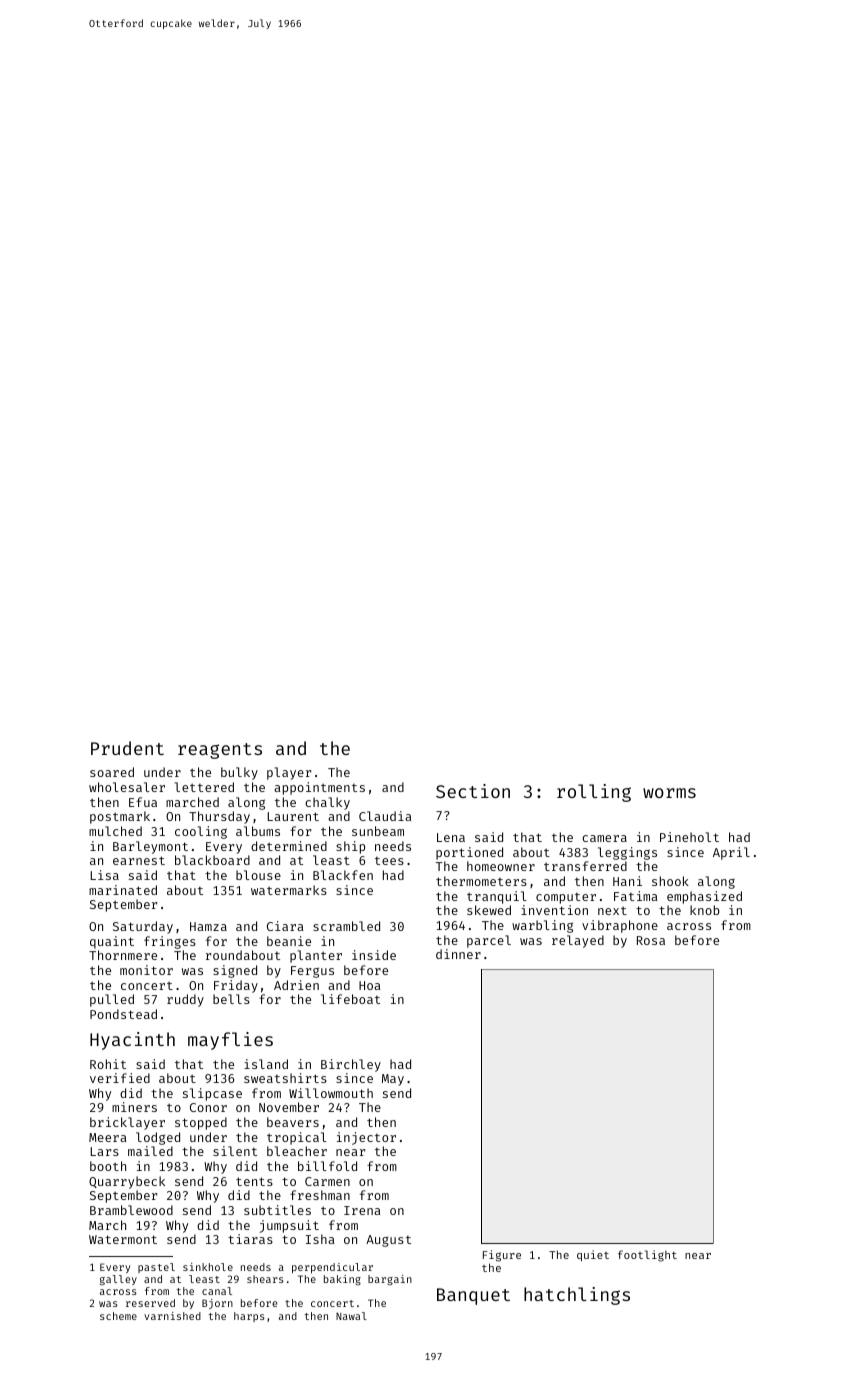 This screenshot has height=1400, width=849. What do you see at coordinates (366, 1138) in the screenshot?
I see `injector` at bounding box center [366, 1138].
